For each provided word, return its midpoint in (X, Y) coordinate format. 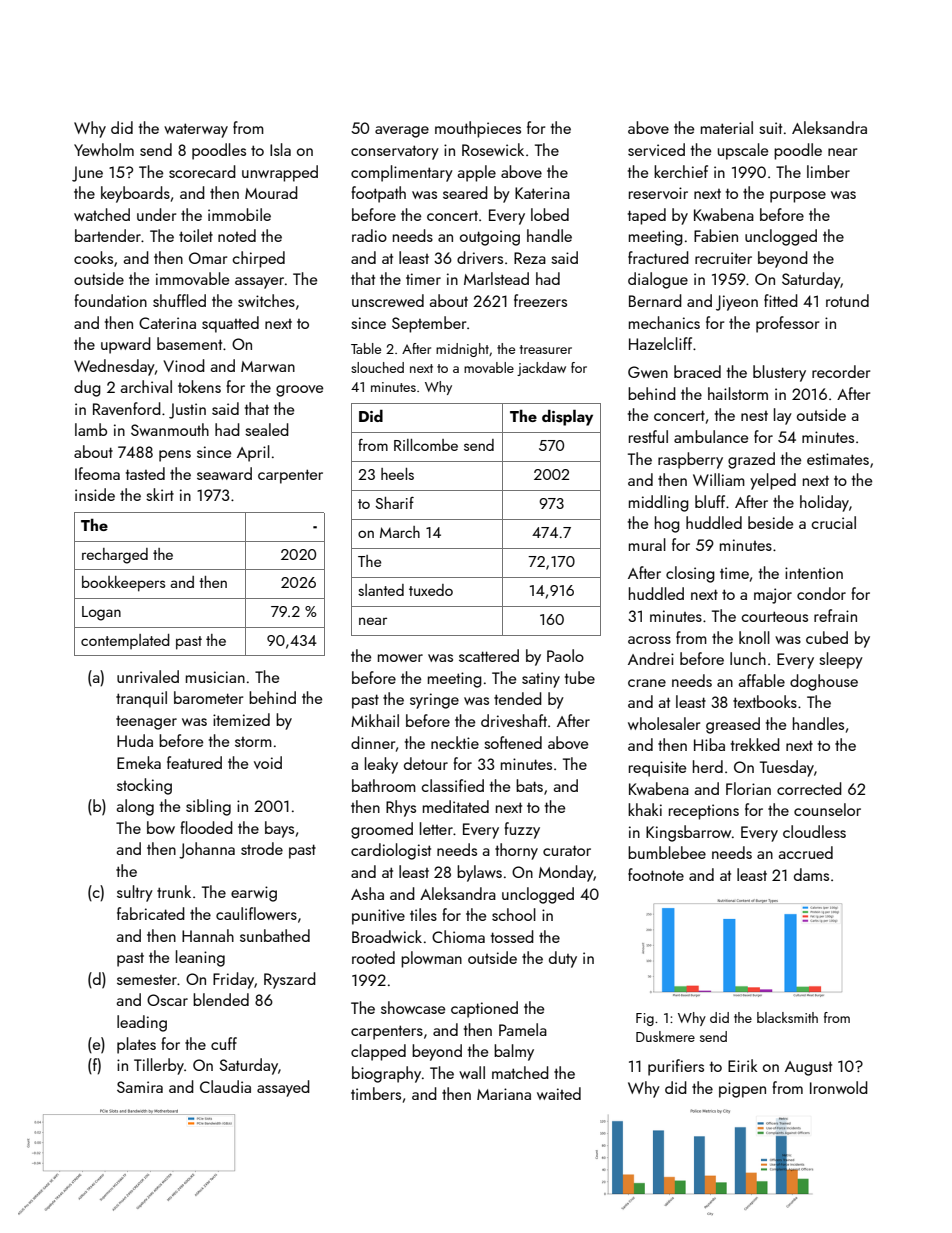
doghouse (824, 682)
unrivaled (148, 676)
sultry (135, 893)
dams (811, 874)
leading (142, 1023)
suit (770, 128)
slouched (377, 367)
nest (754, 416)
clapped (378, 1052)
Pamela (523, 1029)
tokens (199, 386)
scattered (489, 655)
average (402, 132)
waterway (196, 130)
